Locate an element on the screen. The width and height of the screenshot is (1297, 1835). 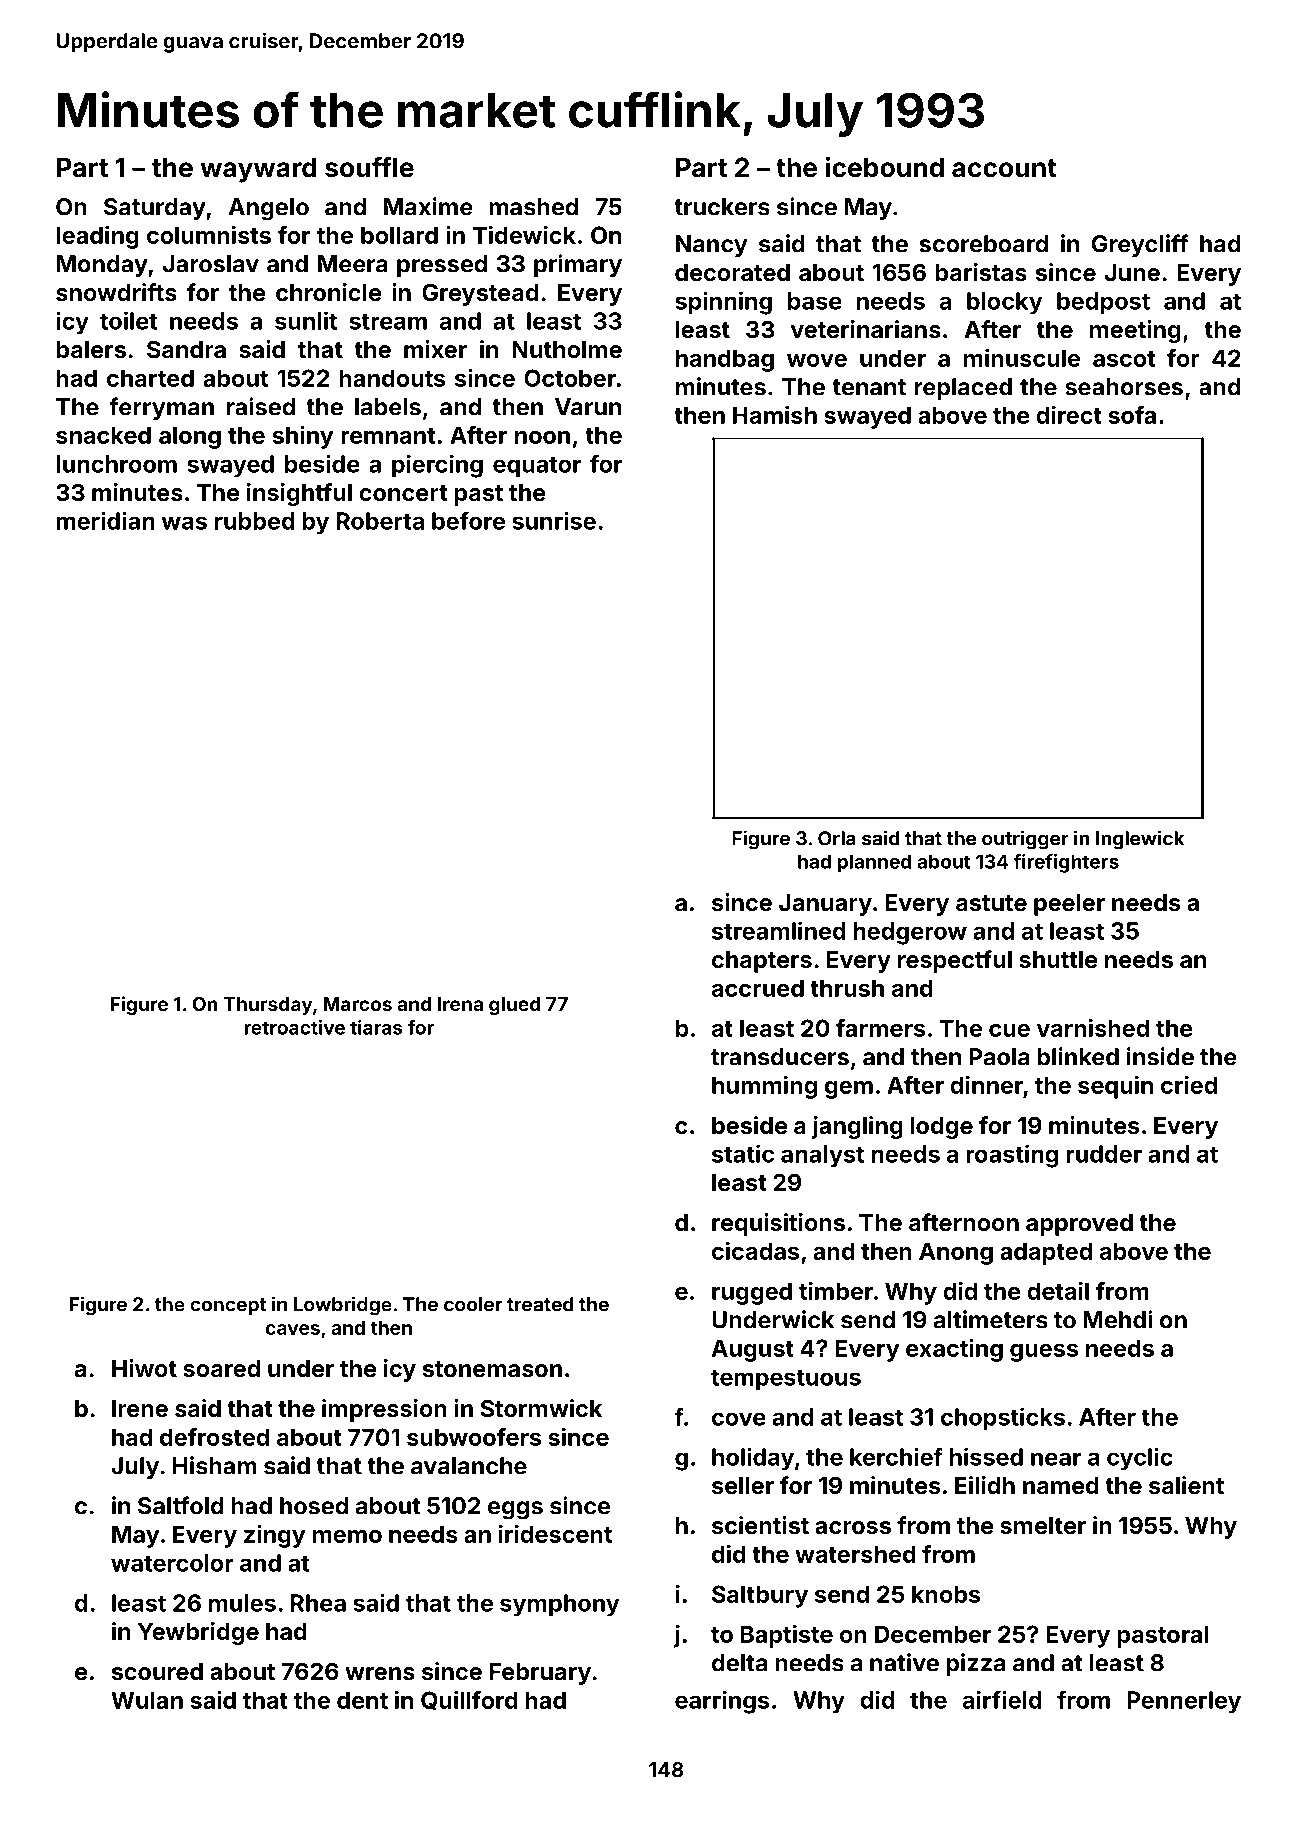
account is located at coordinates (1004, 168).
